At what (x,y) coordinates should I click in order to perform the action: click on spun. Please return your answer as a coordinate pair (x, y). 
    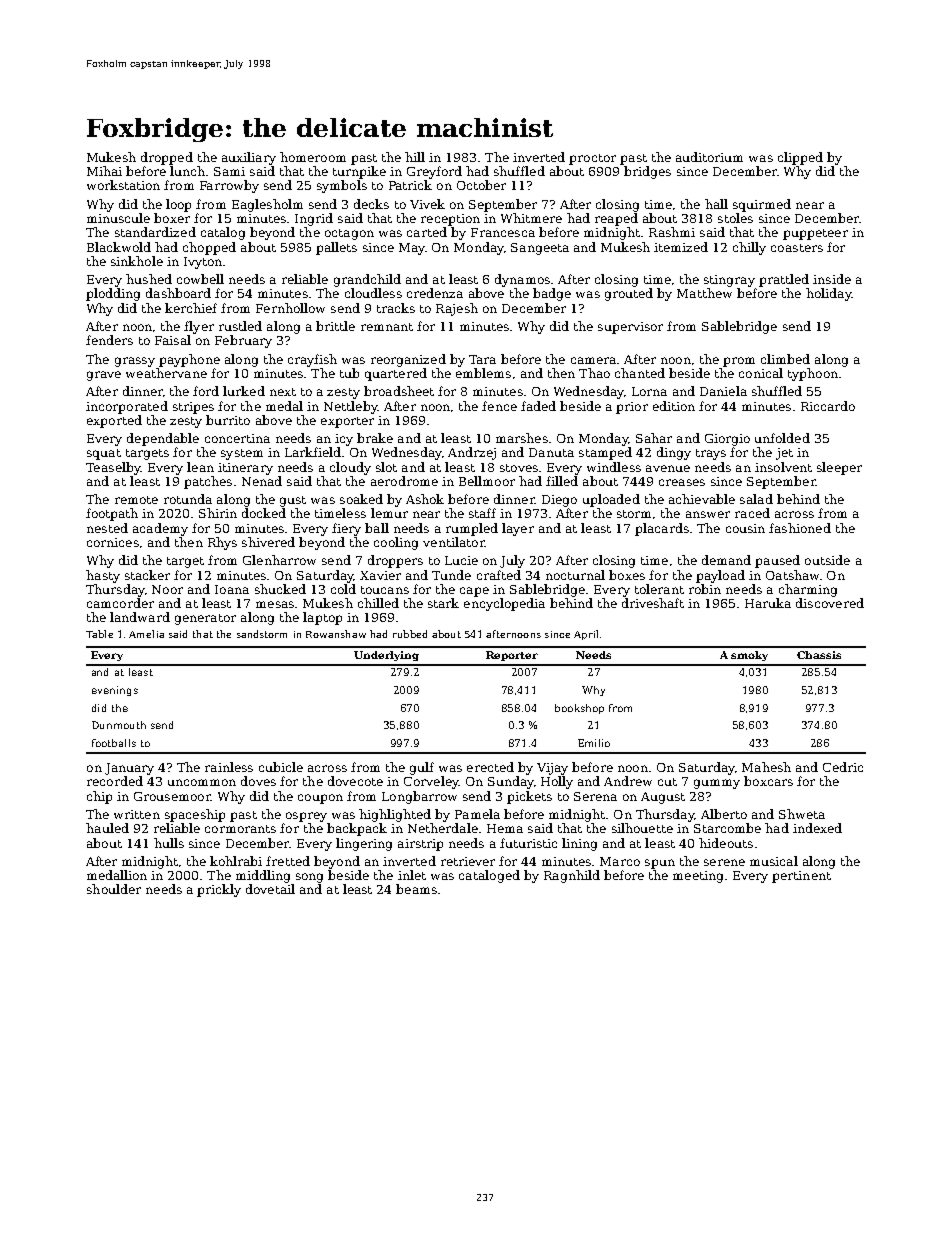
    Looking at the image, I should click on (660, 864).
